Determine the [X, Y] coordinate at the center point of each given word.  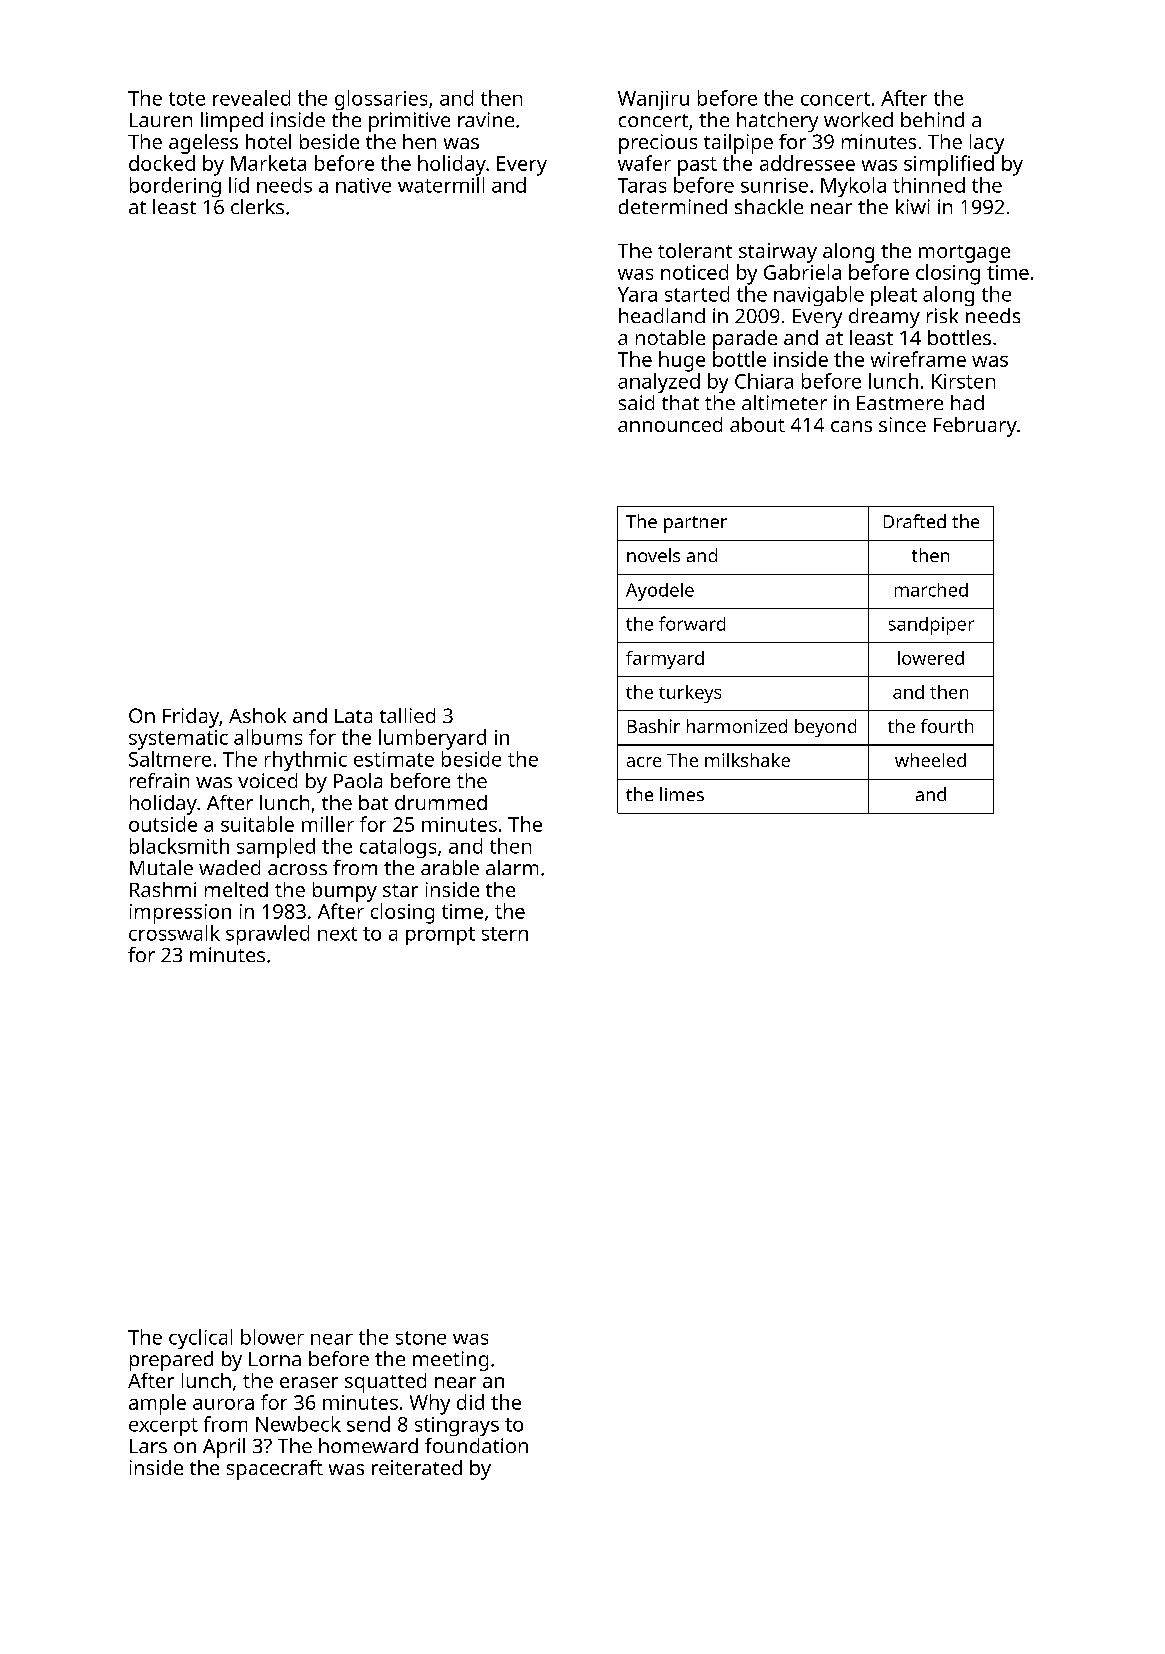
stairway [778, 253]
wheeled [930, 760]
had [967, 402]
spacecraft [275, 1470]
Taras [642, 185]
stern [505, 934]
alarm [512, 867]
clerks [257, 206]
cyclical [200, 1339]
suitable [257, 824]
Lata [353, 716]
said [636, 402]
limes [682, 794]
